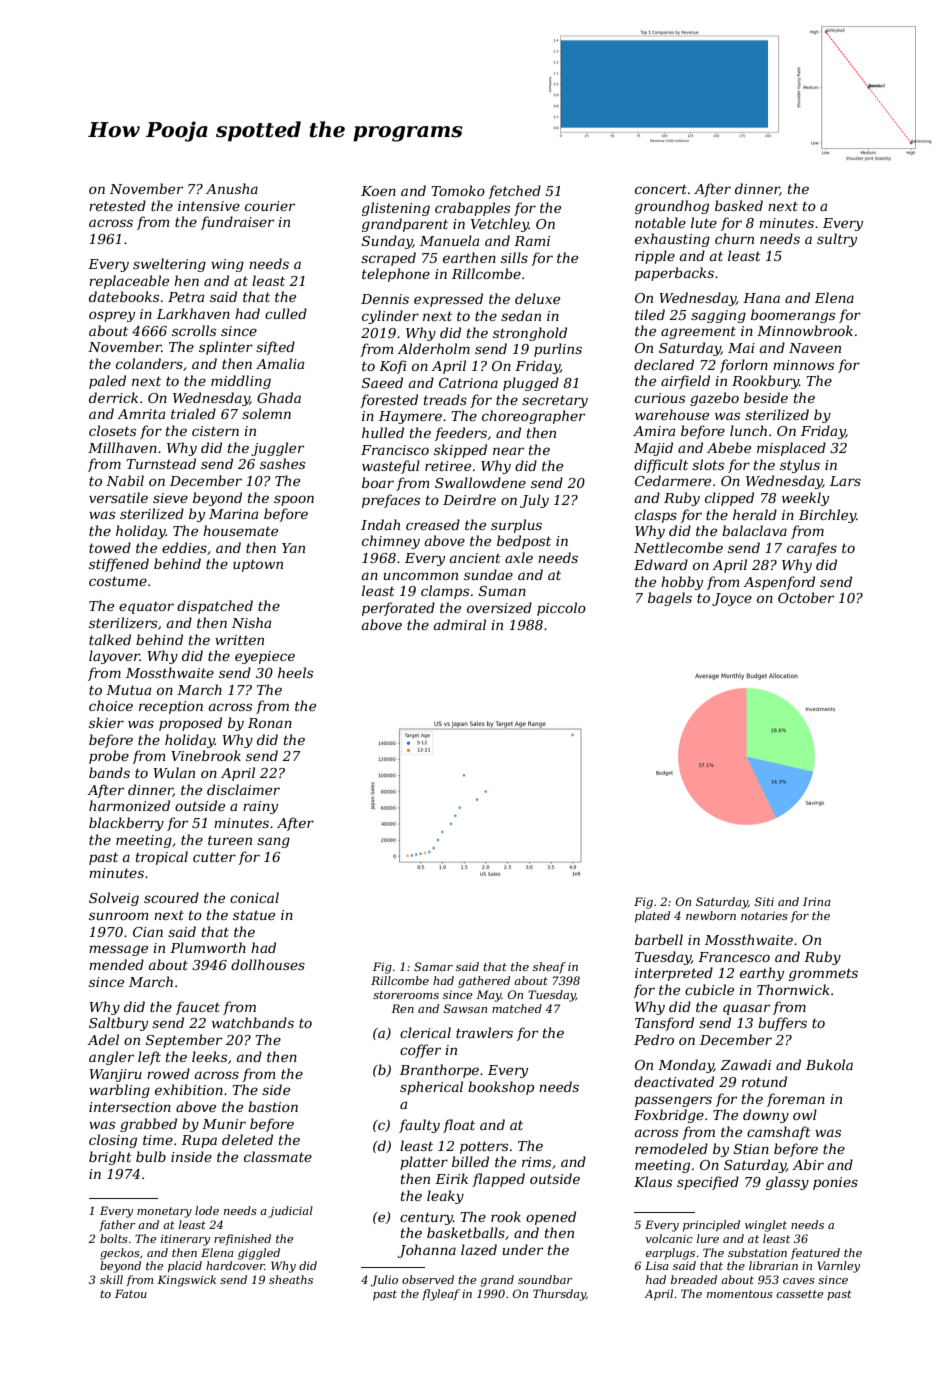 This image has width=952, height=1379. What do you see at coordinates (837, 240) in the image?
I see `sultry` at bounding box center [837, 240].
